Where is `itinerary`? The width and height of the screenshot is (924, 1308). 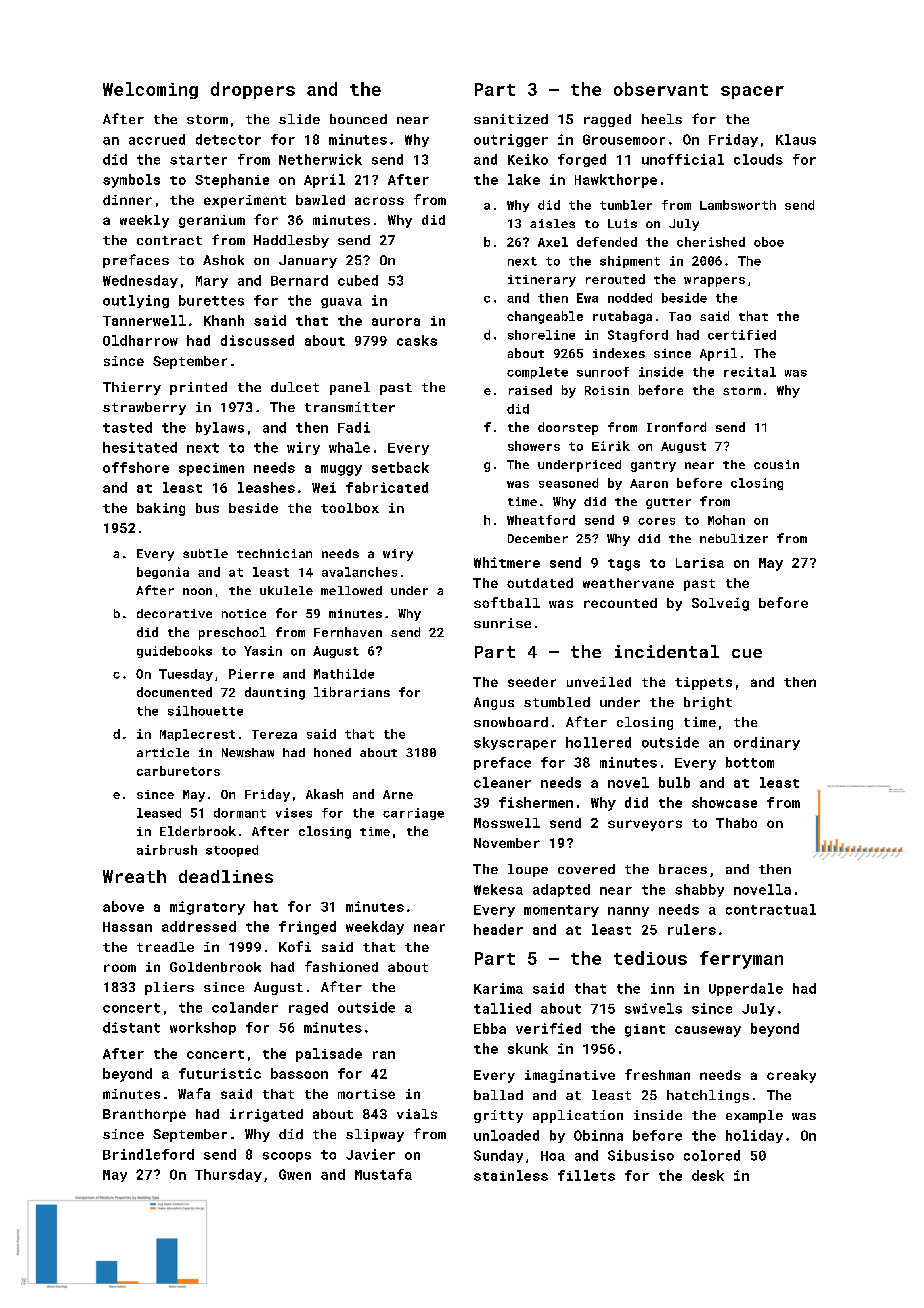 itinerary is located at coordinates (542, 281).
